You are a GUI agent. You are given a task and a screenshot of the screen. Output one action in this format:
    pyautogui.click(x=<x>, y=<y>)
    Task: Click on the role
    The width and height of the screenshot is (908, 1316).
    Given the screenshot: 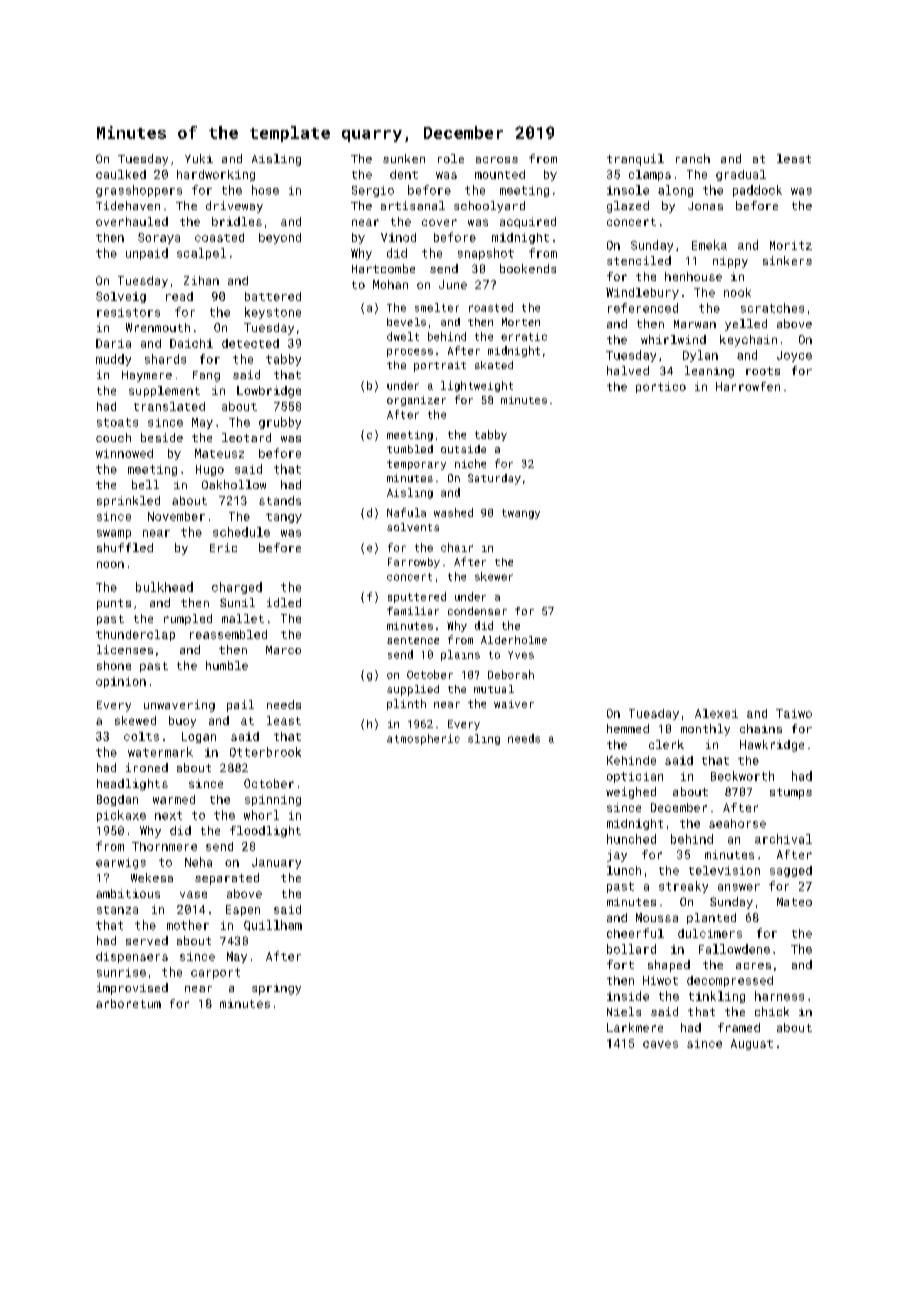 What is the action you would take?
    pyautogui.click(x=451, y=158)
